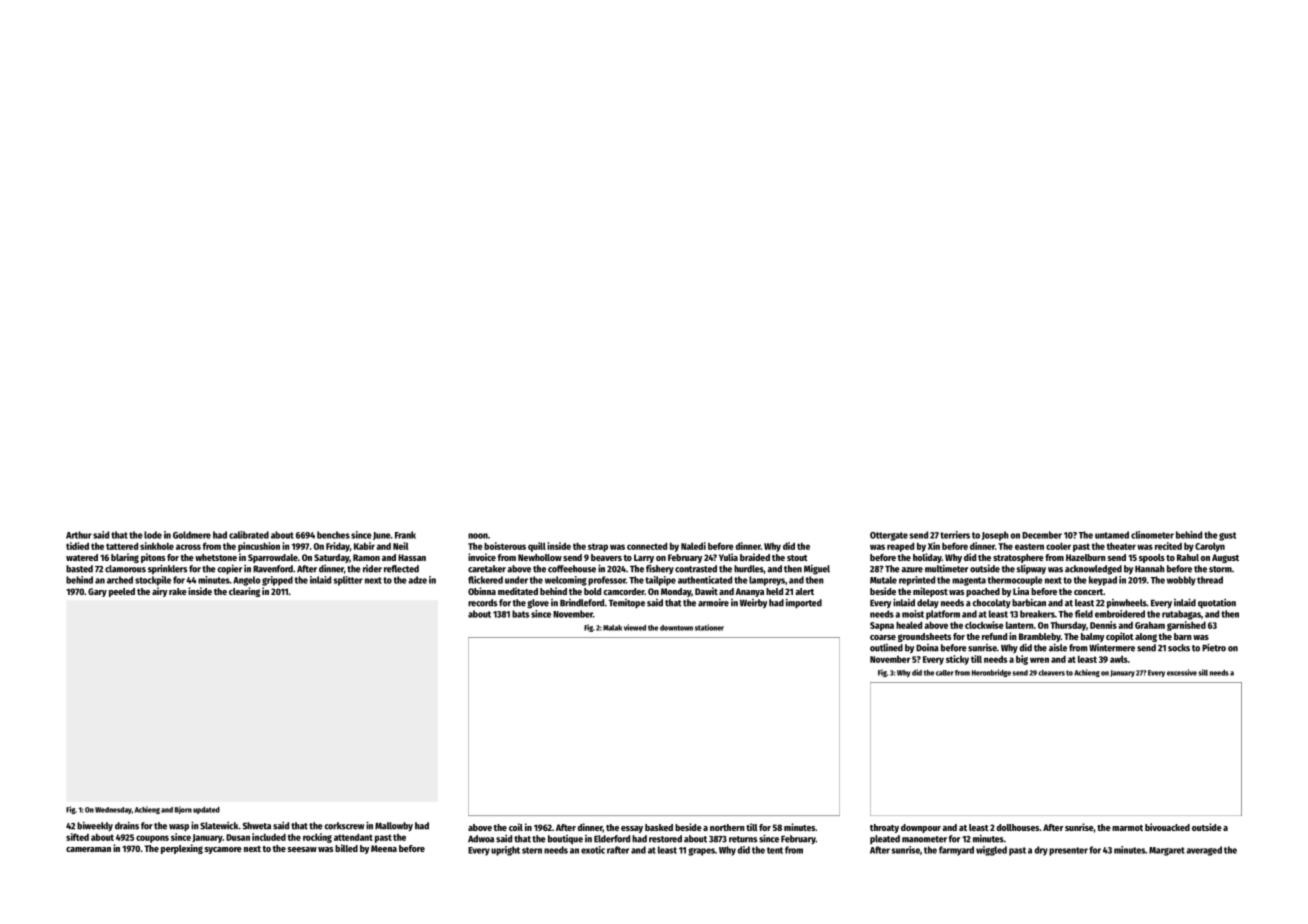 The height and width of the screenshot is (924, 1308). Describe the element at coordinates (727, 827) in the screenshot. I see `northern` at that location.
